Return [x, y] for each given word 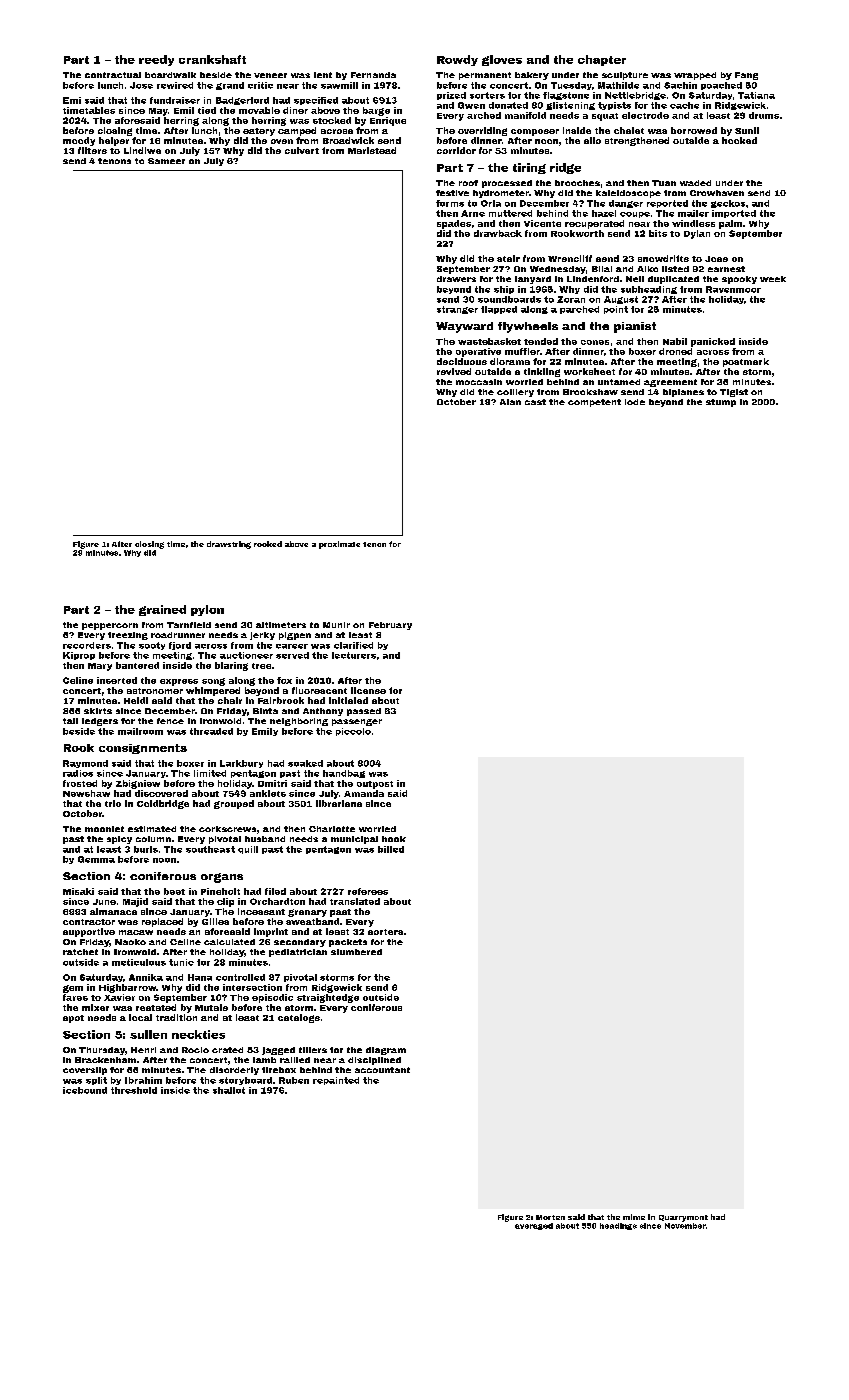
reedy [156, 60]
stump [721, 403]
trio [113, 803]
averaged [534, 1226]
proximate [339, 545]
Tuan [664, 183]
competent [594, 403]
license [368, 690]
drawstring [229, 545]
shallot [229, 1090]
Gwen [471, 105]
